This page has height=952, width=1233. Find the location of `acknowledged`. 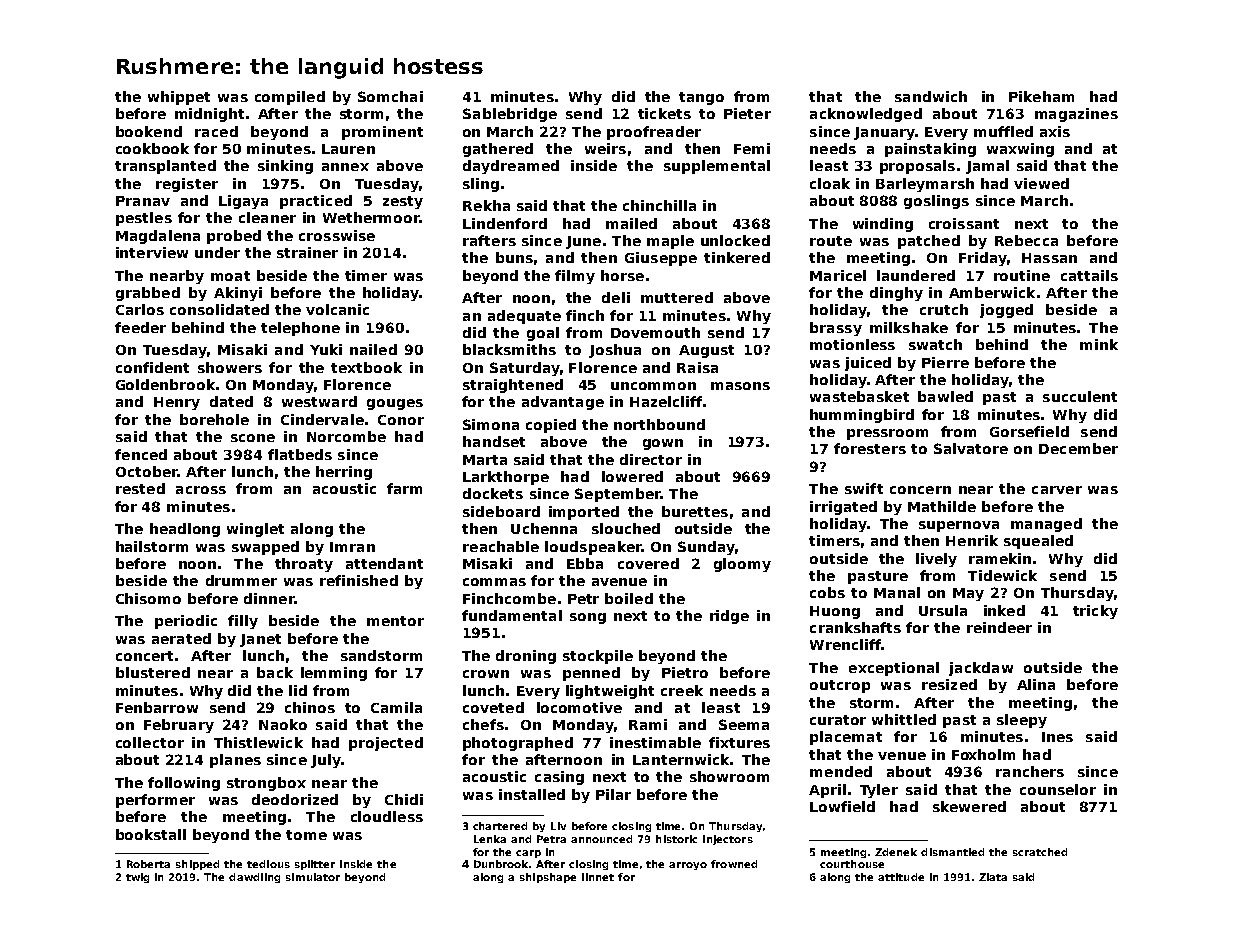

acknowledged is located at coordinates (866, 115).
